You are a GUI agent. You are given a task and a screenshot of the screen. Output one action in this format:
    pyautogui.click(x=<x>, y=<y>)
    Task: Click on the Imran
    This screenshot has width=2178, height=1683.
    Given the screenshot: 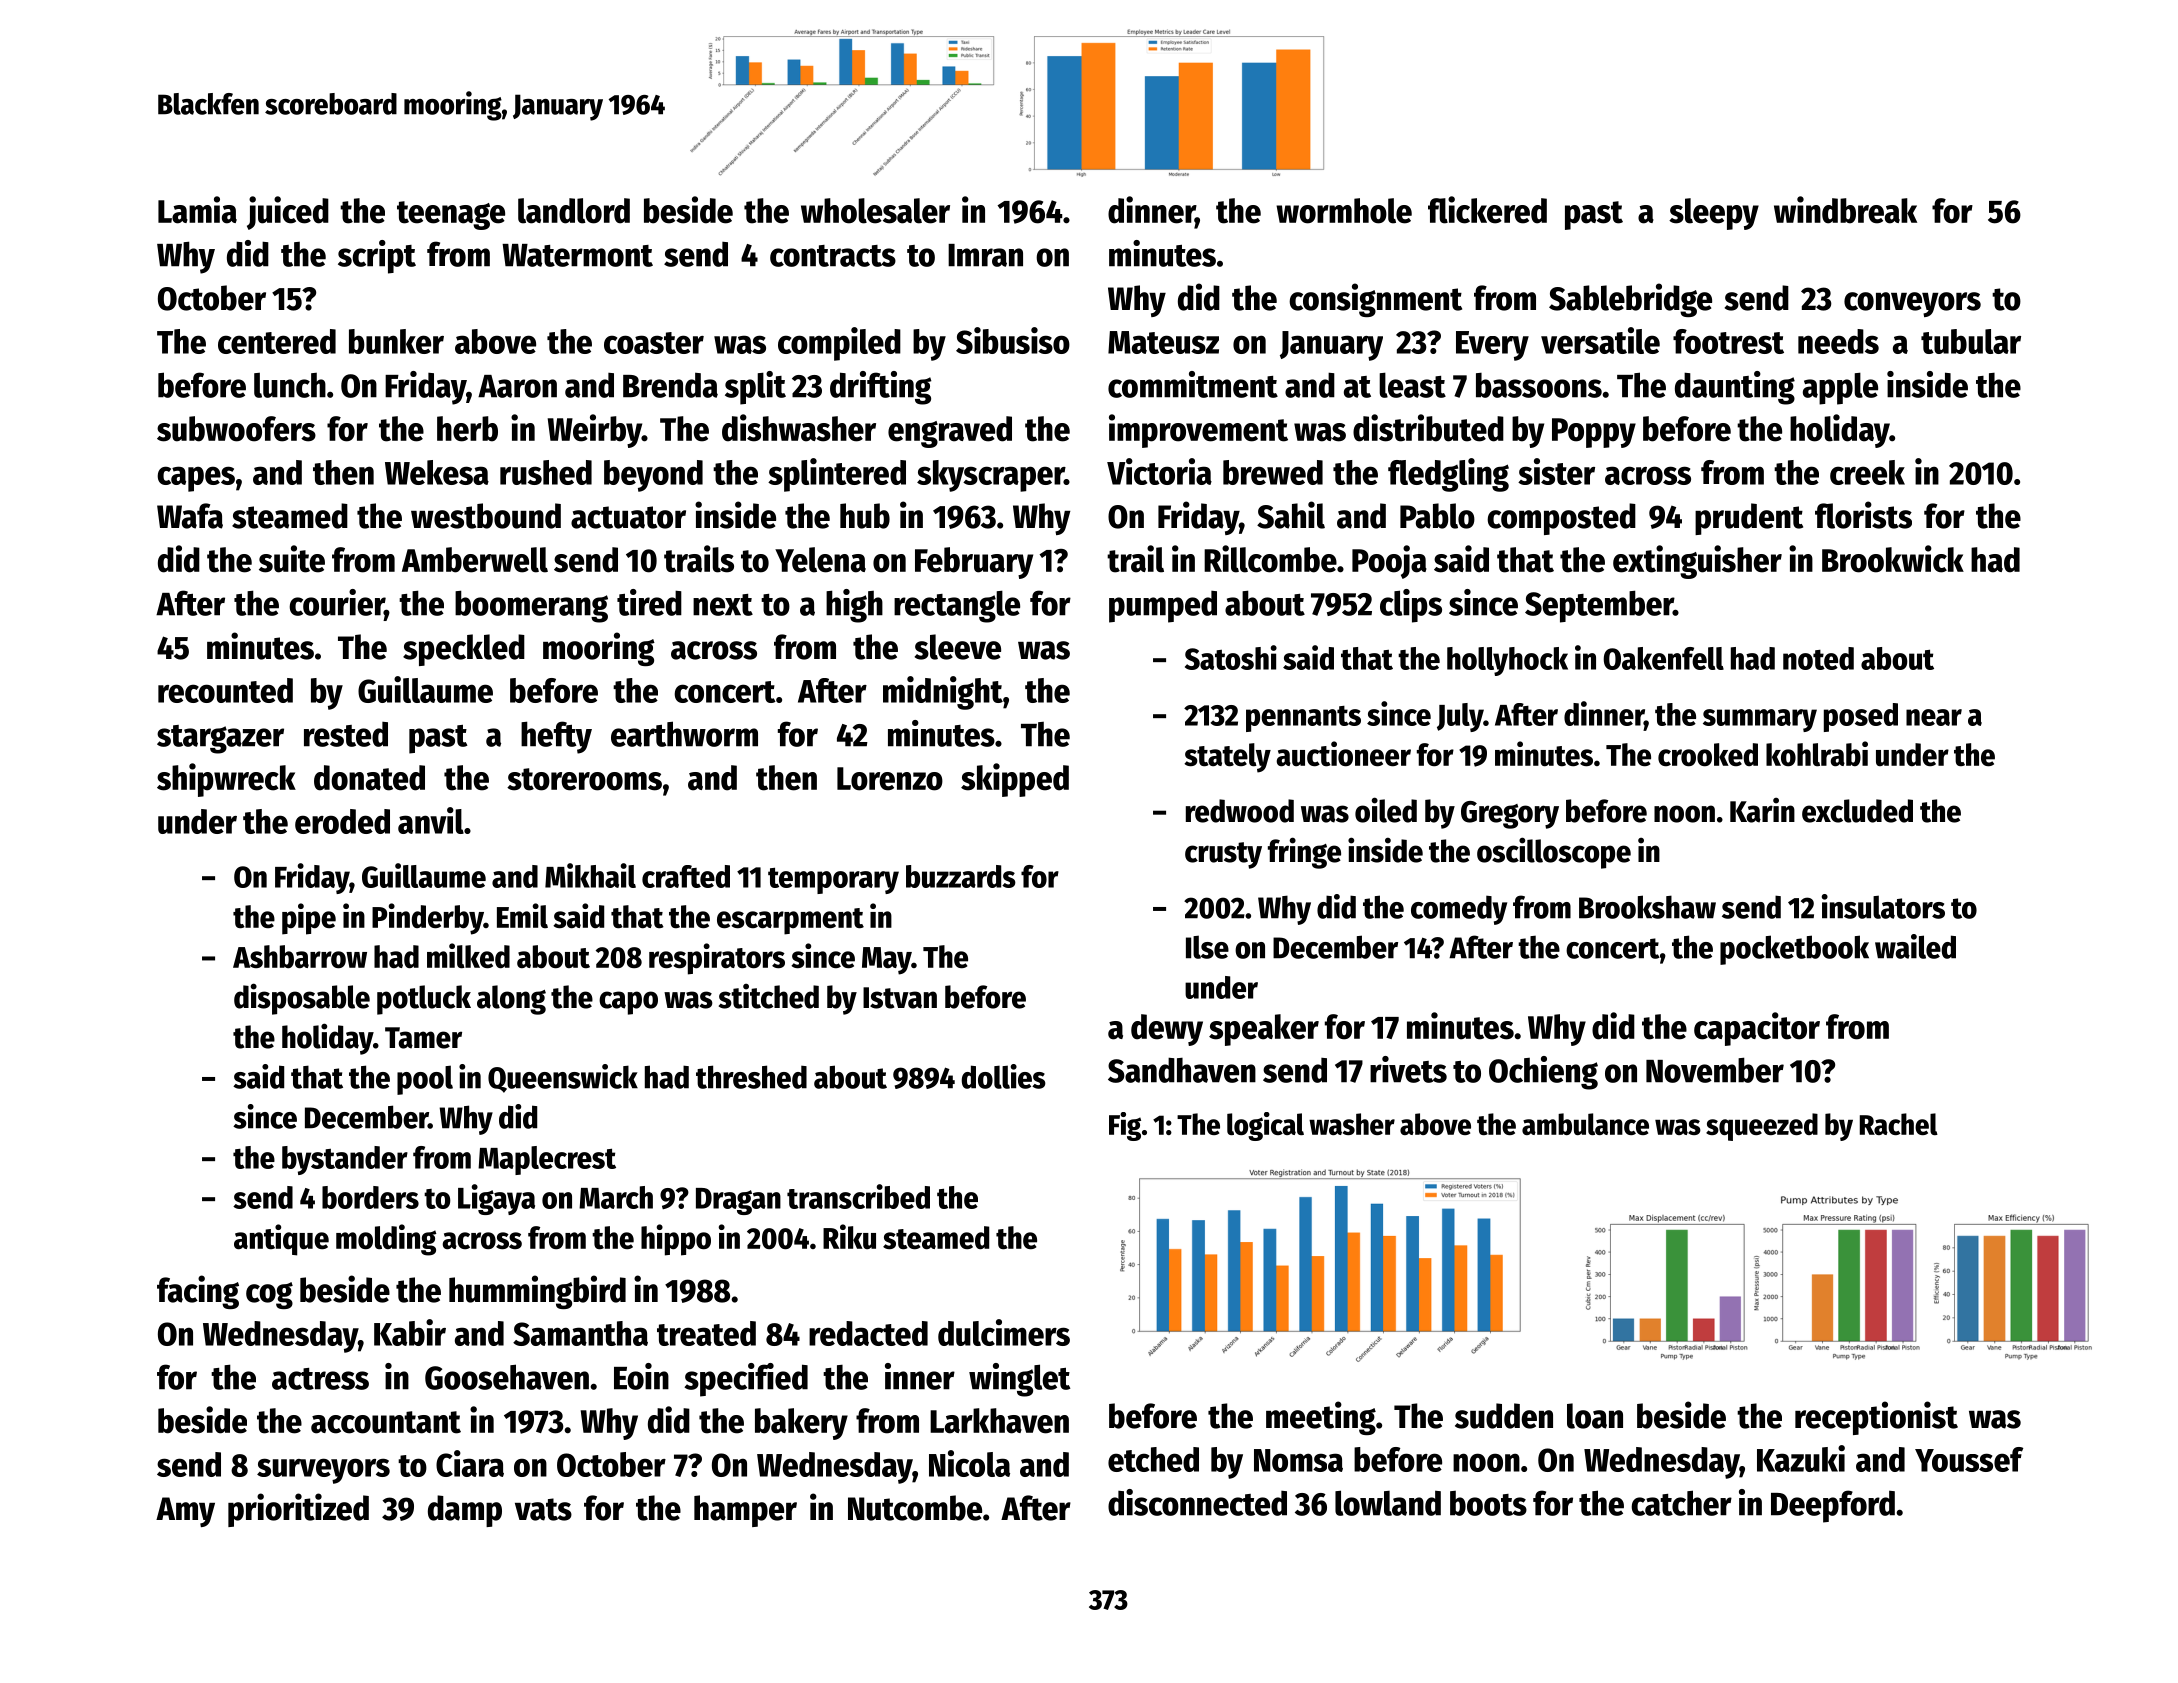 What is the action you would take?
    pyautogui.click(x=985, y=255)
